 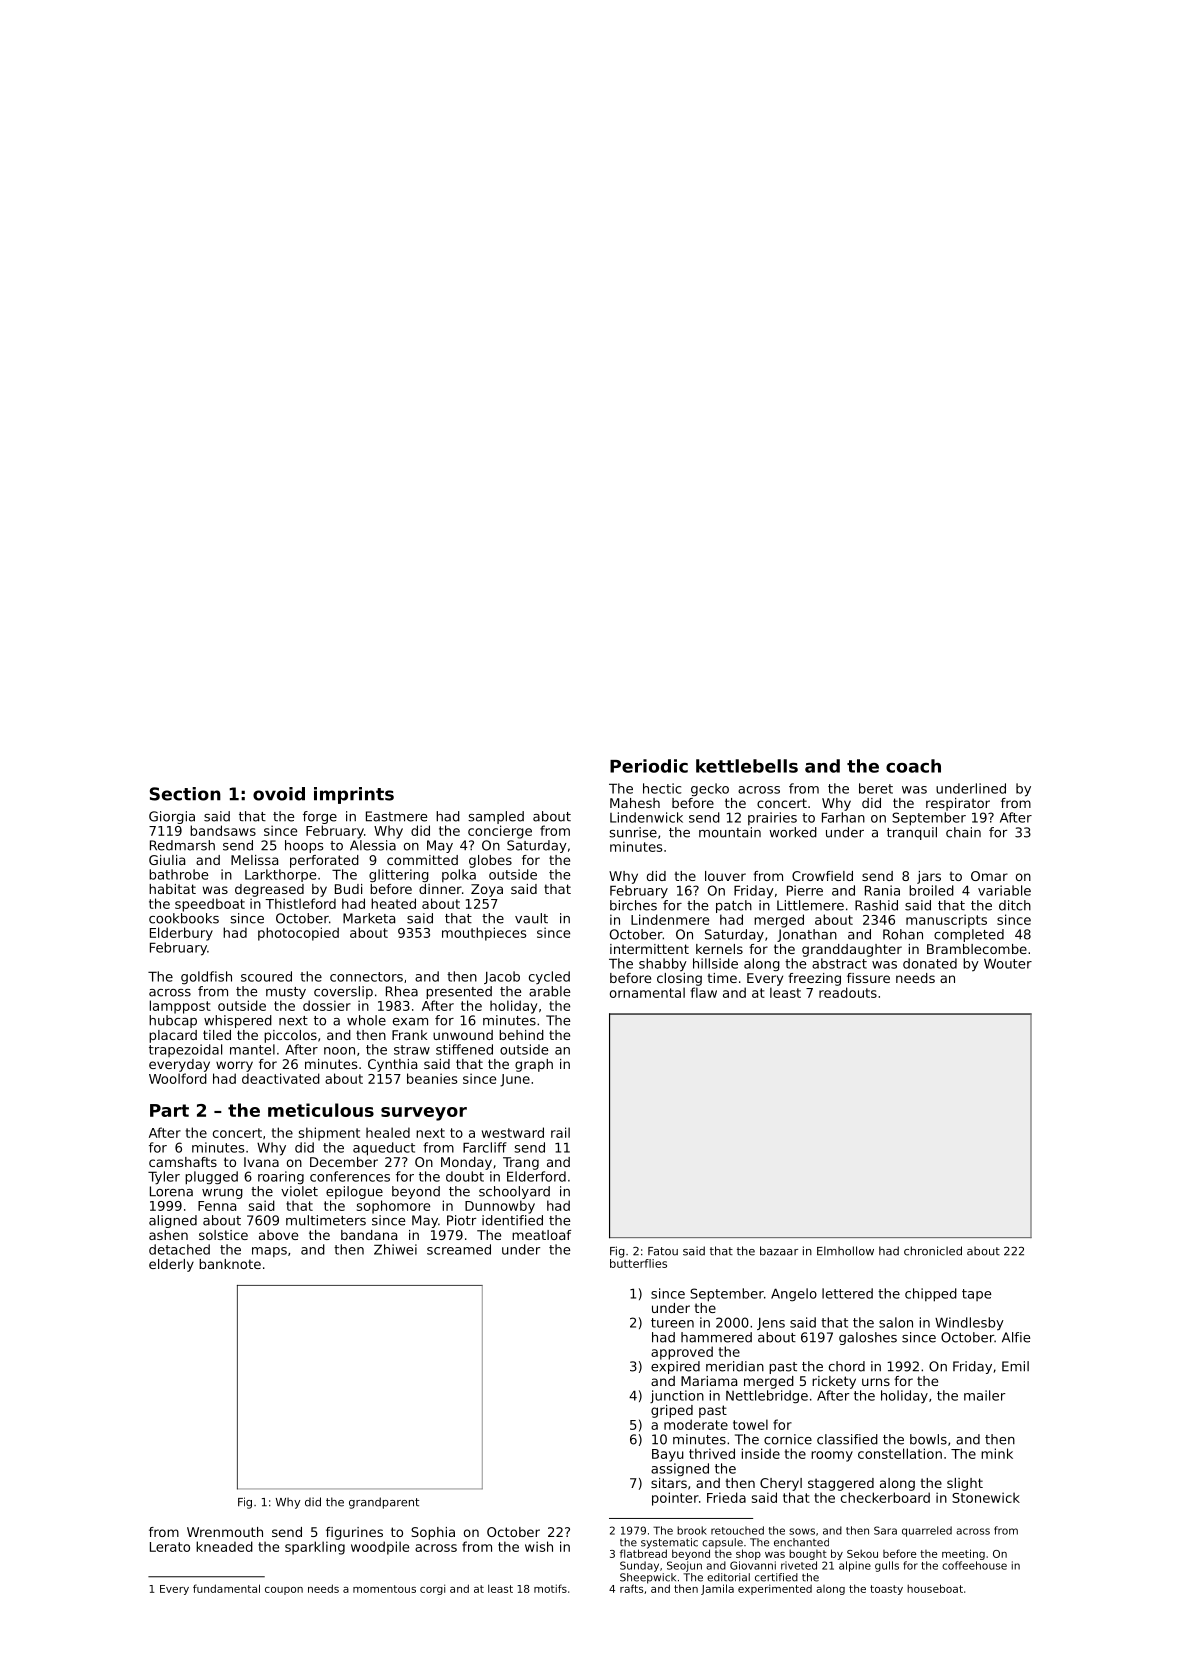 What do you see at coordinates (748, 1554) in the screenshot?
I see `shop` at bounding box center [748, 1554].
